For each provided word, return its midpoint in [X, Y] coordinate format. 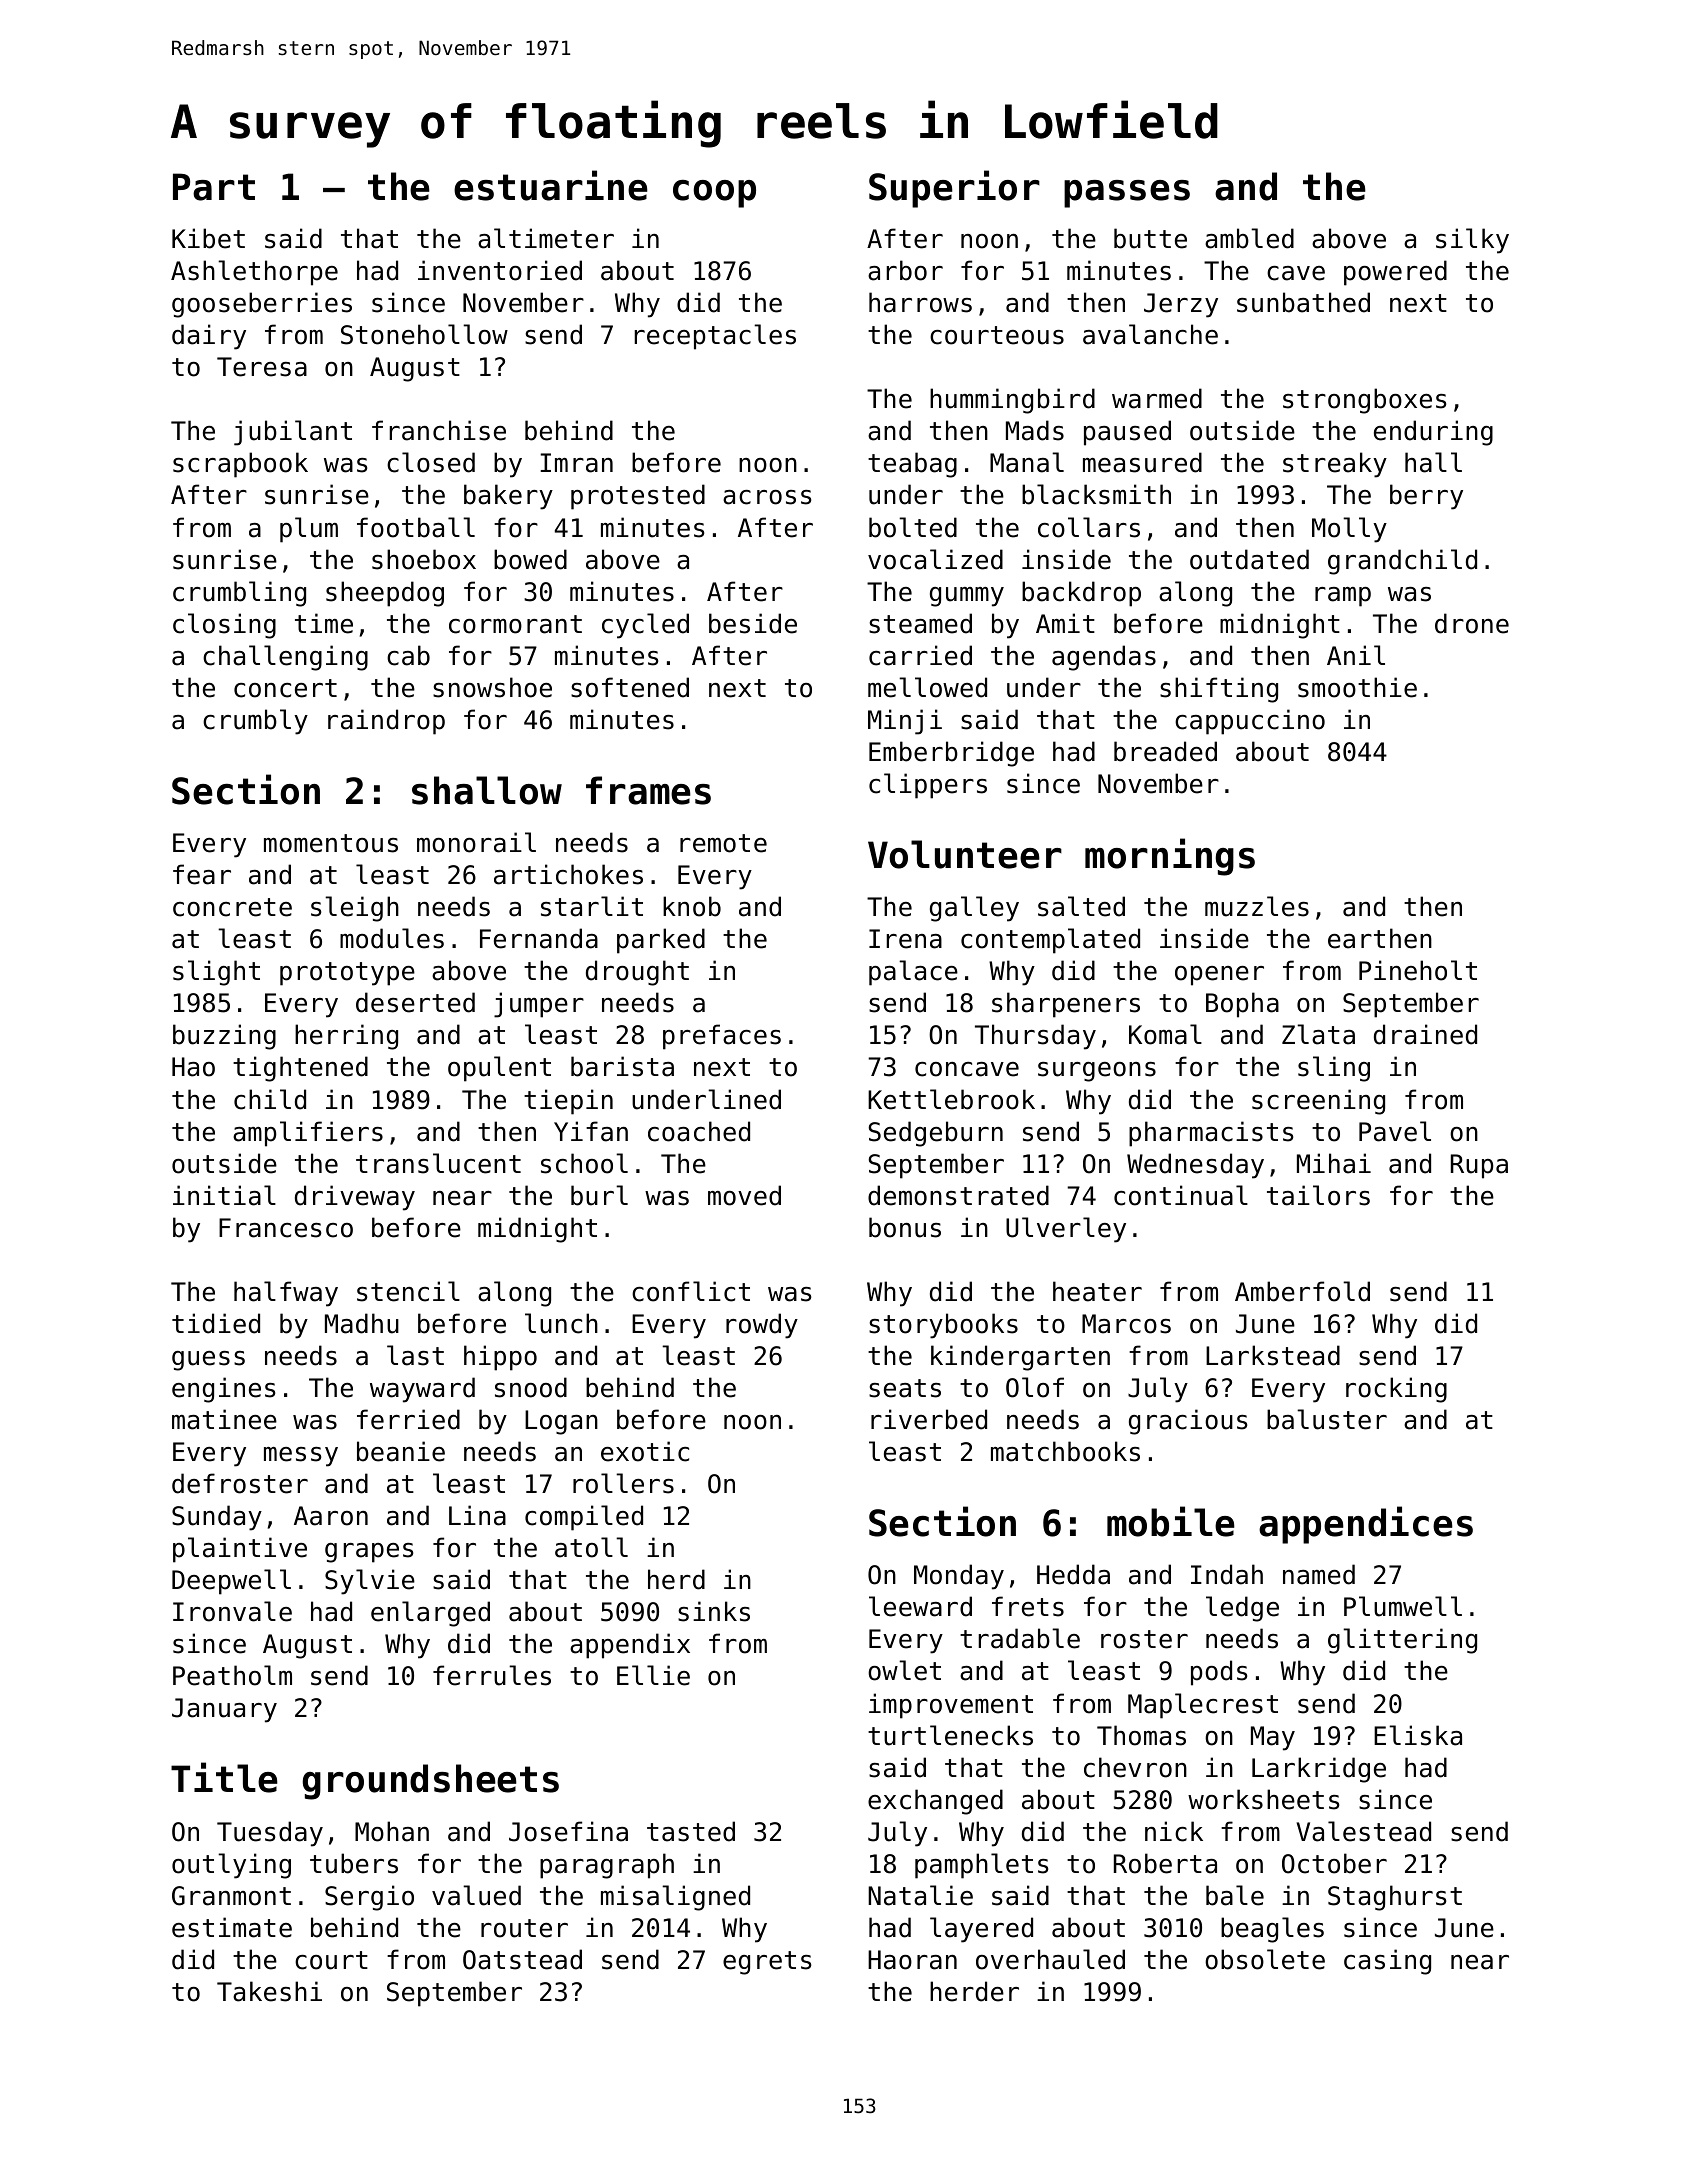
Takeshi [269, 1991]
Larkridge [1319, 1770]
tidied [216, 1323]
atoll [591, 1547]
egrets [767, 1963]
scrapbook [240, 465]
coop [714, 194]
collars [1089, 527]
